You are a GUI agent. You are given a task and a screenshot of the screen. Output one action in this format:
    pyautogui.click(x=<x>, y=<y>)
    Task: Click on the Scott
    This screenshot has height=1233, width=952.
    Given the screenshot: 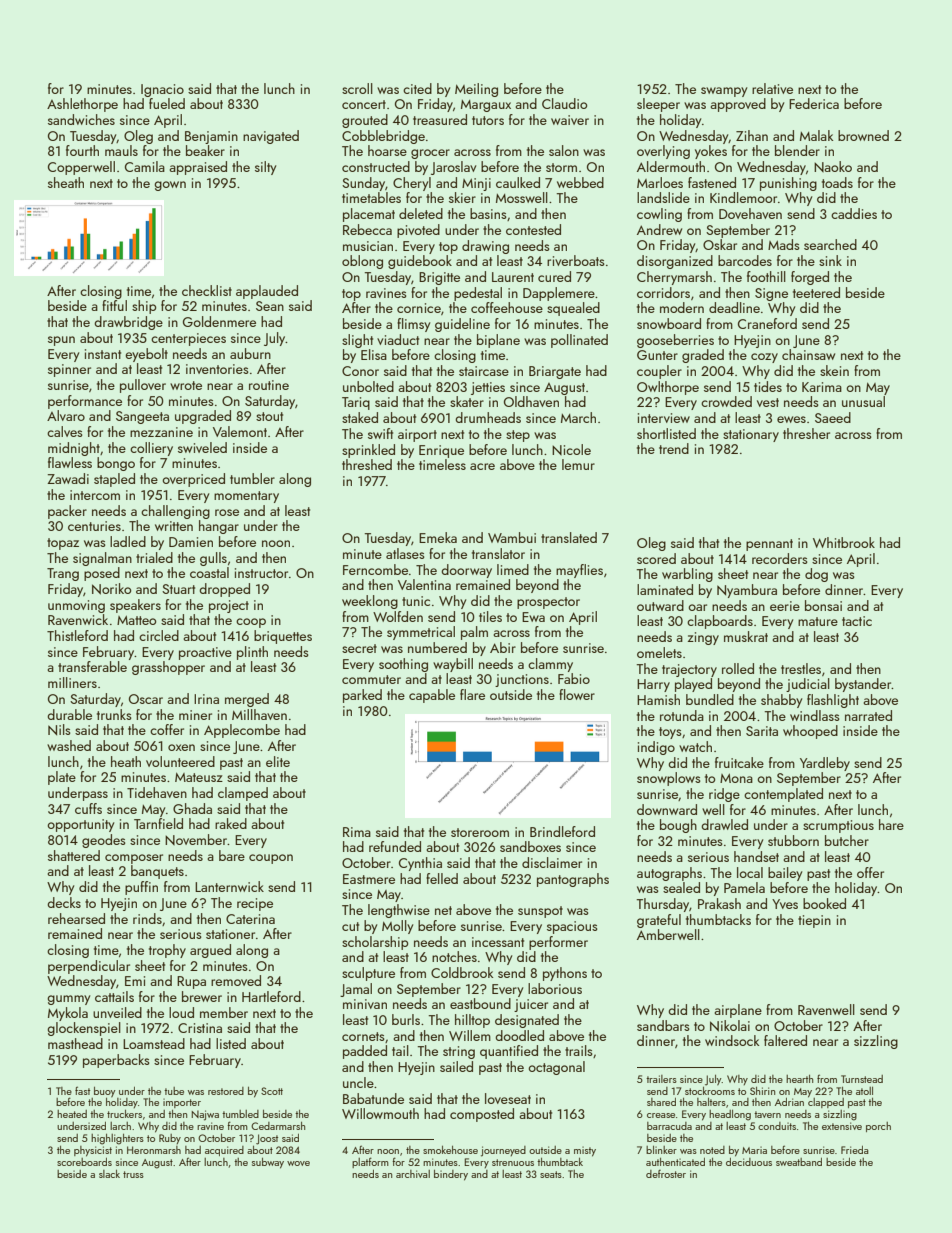 What is the action you would take?
    pyautogui.click(x=272, y=1091)
